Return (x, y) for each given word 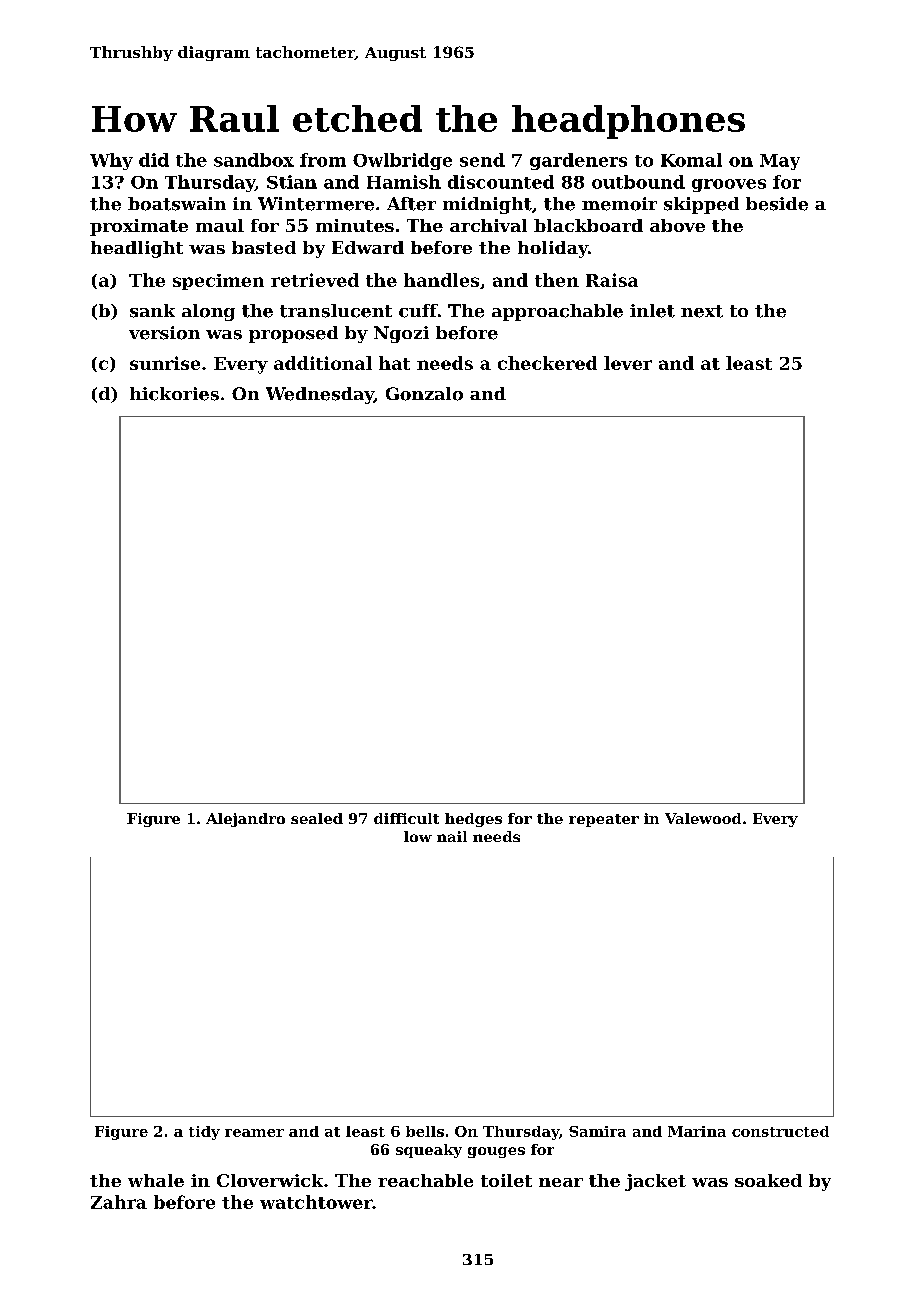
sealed (317, 818)
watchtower (316, 1202)
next (702, 311)
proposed (293, 334)
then (557, 280)
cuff (418, 311)
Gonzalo (424, 394)
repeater (604, 820)
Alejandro (245, 820)
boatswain (177, 204)
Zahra (119, 1202)
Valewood (703, 818)
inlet (652, 311)
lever (628, 363)
